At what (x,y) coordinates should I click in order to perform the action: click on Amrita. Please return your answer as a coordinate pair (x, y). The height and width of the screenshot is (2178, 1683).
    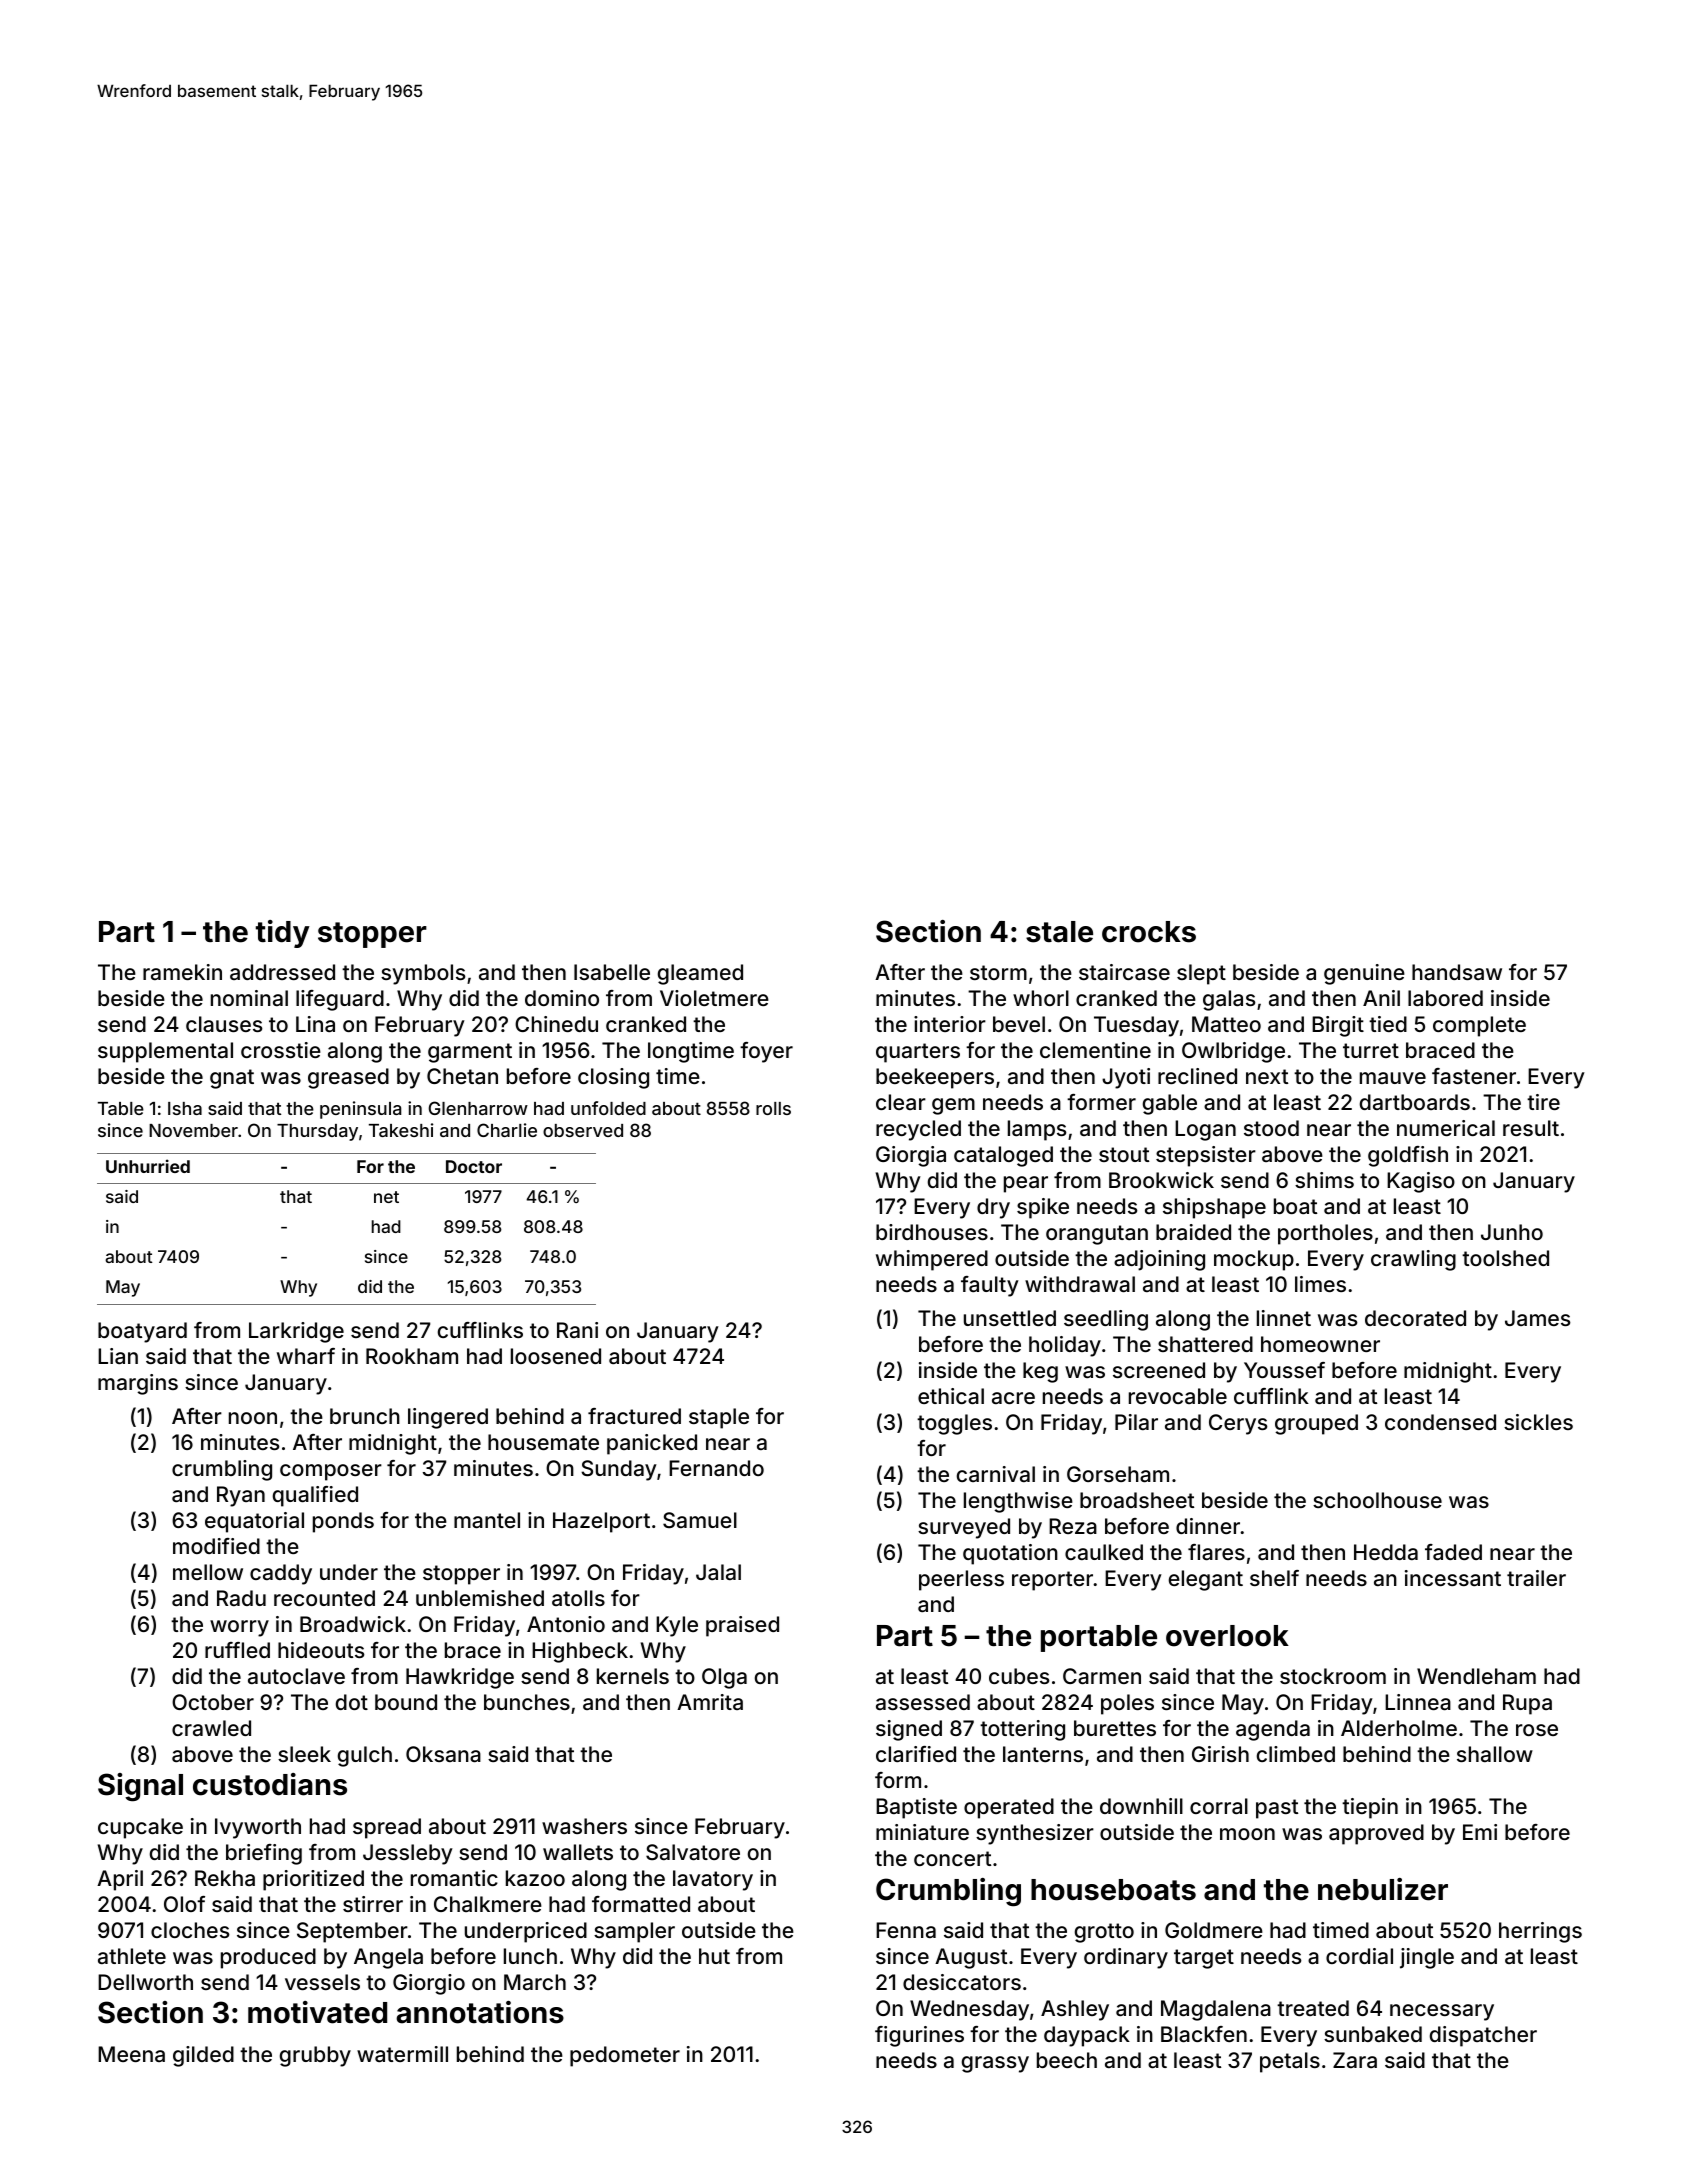
    Looking at the image, I should click on (710, 1702).
